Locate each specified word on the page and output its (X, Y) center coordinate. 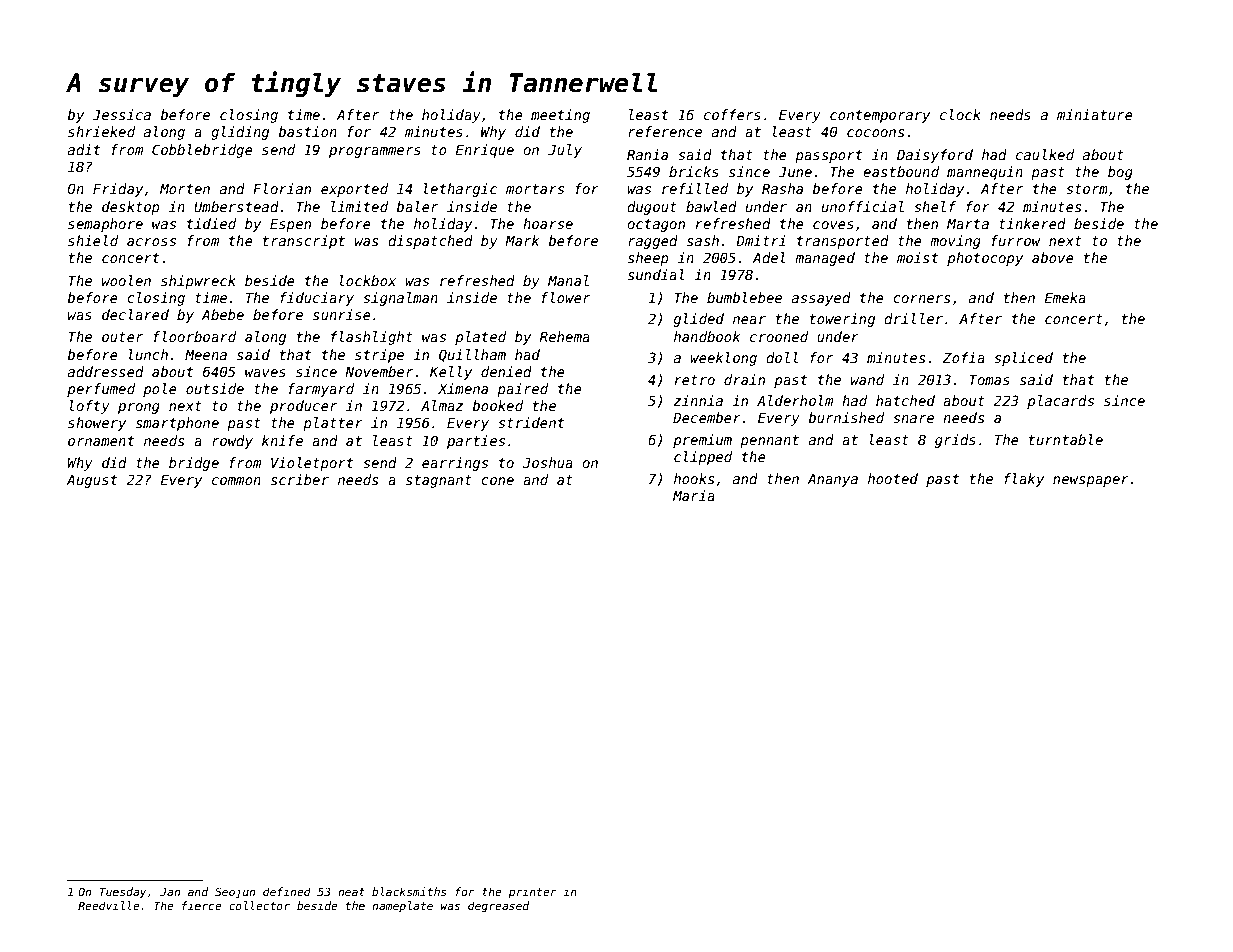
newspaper (1091, 481)
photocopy (985, 259)
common (236, 481)
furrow (1016, 240)
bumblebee (744, 297)
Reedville (109, 905)
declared (135, 314)
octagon (656, 225)
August (92, 481)
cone (497, 481)
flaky (1024, 480)
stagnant (439, 481)
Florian (282, 188)
